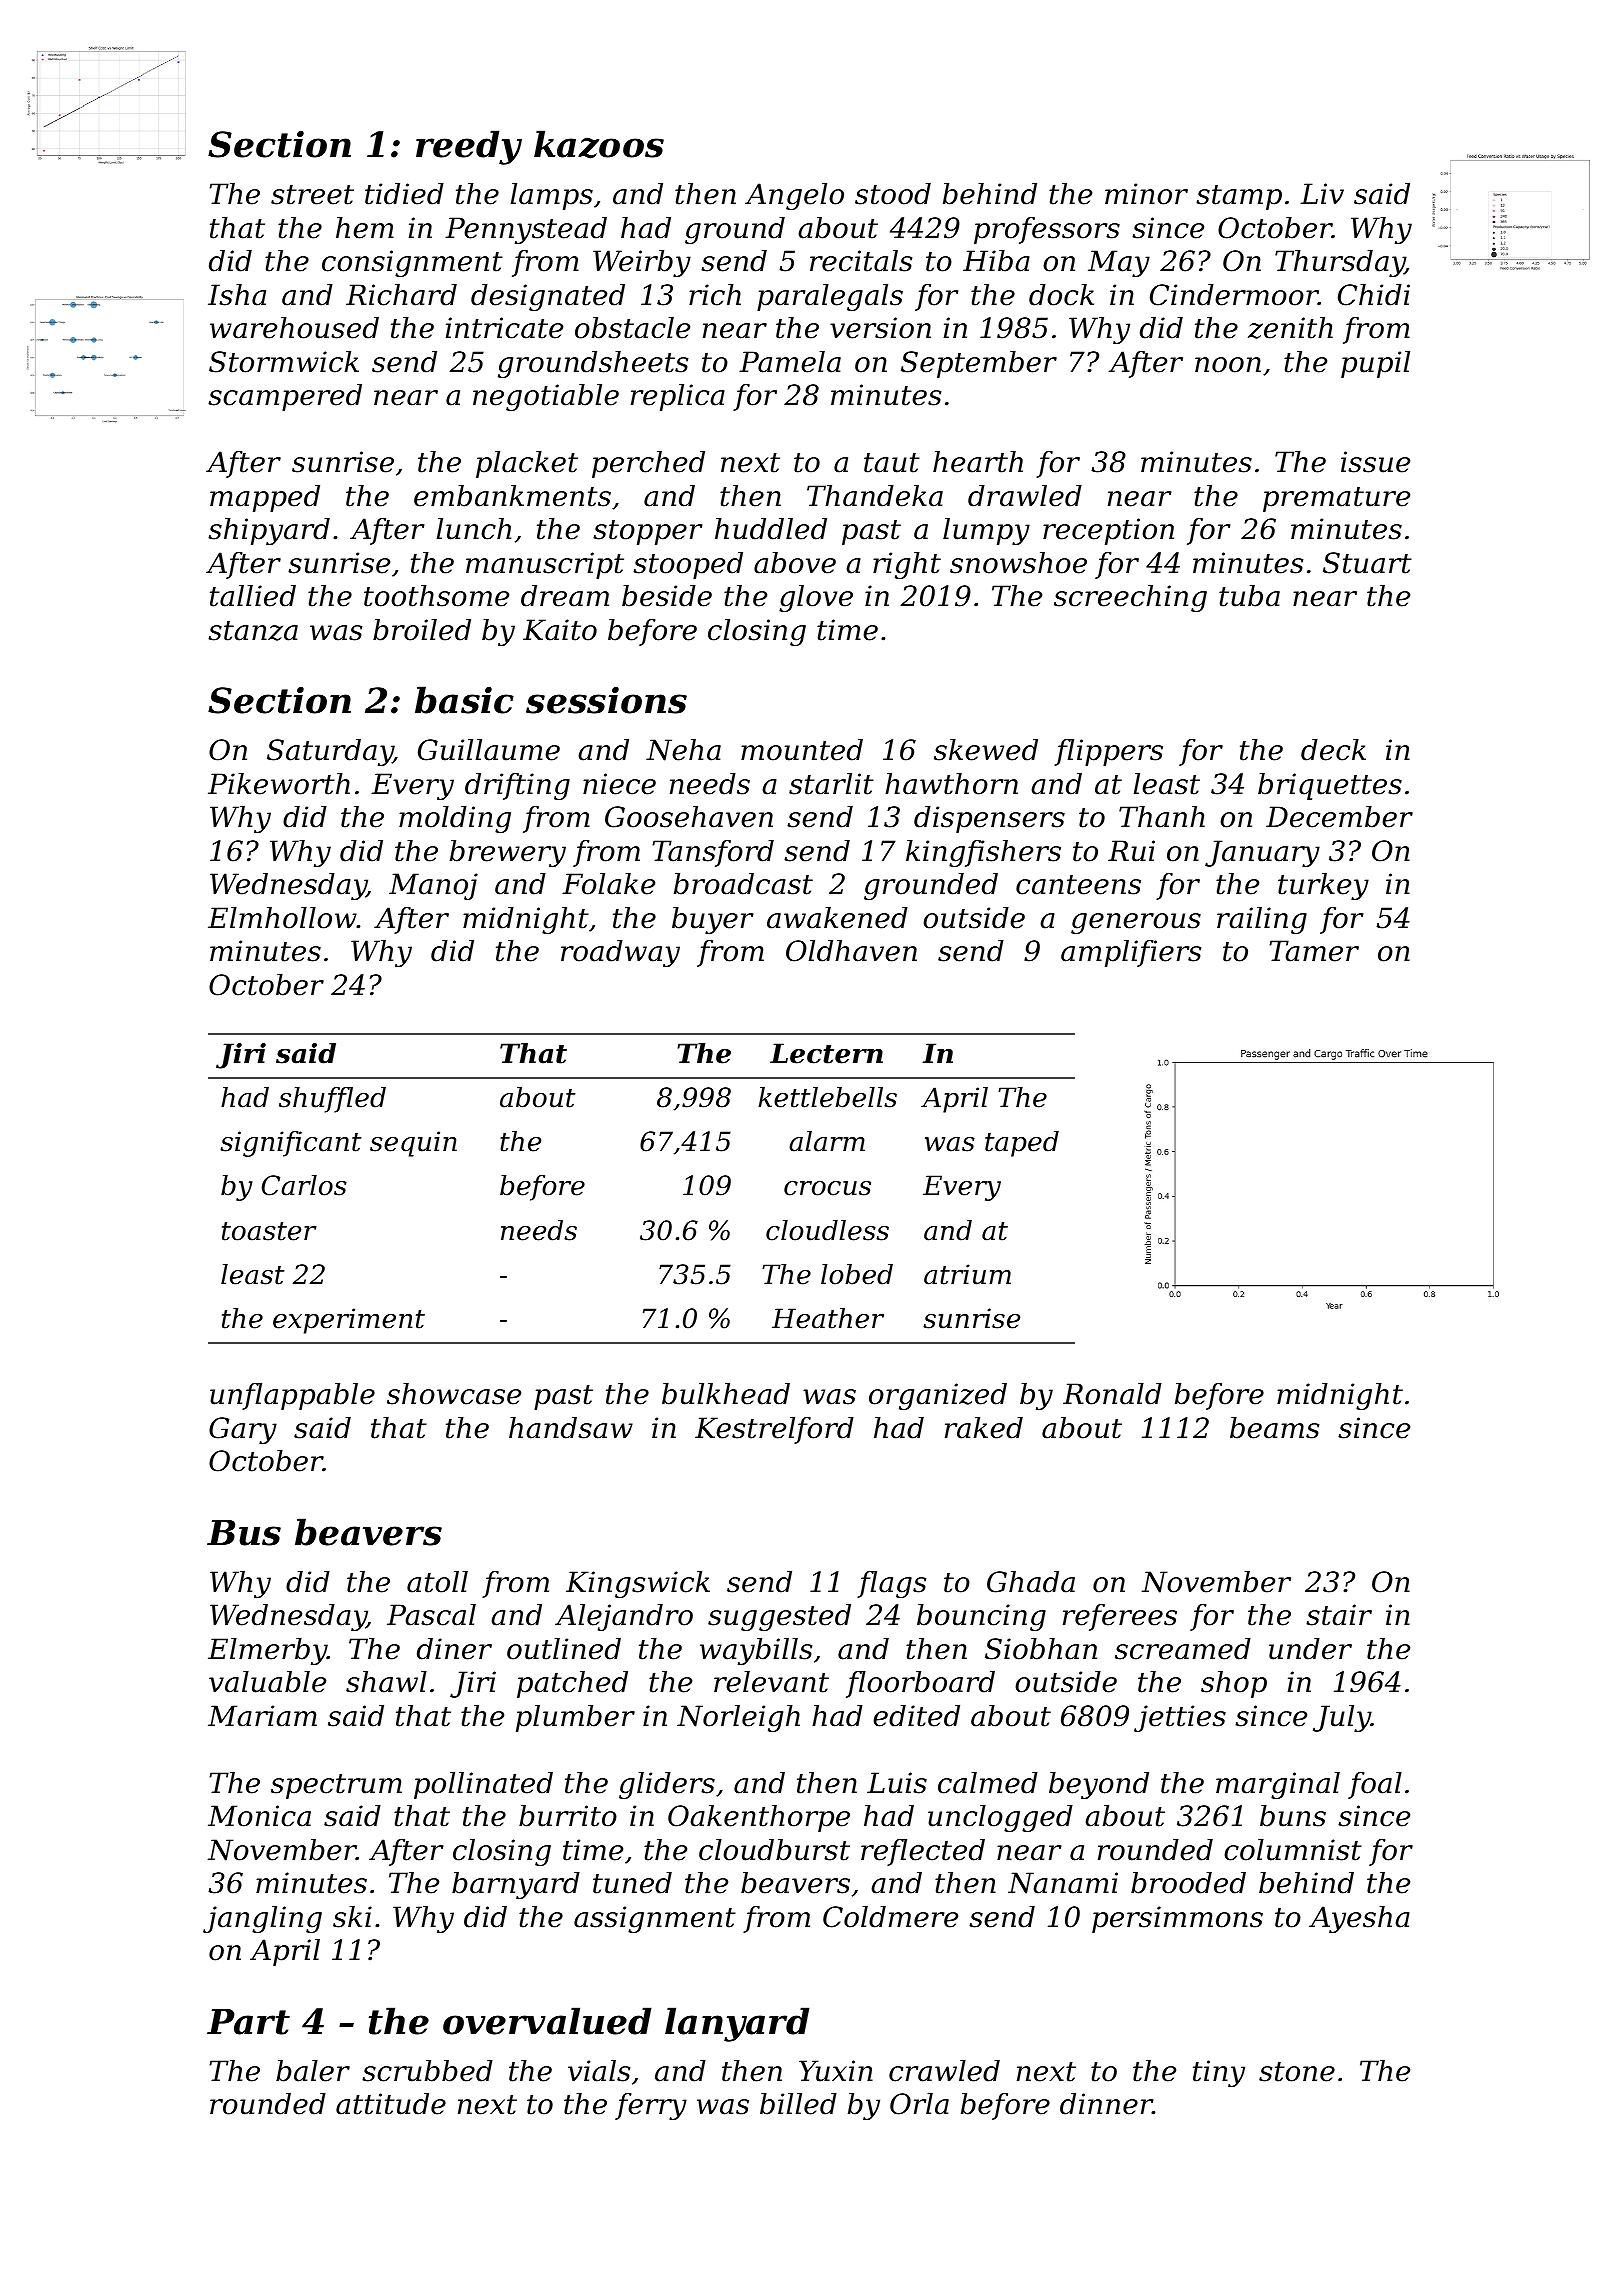 This page has height=2292, width=1620. I want to click on shuffled, so click(332, 1100).
